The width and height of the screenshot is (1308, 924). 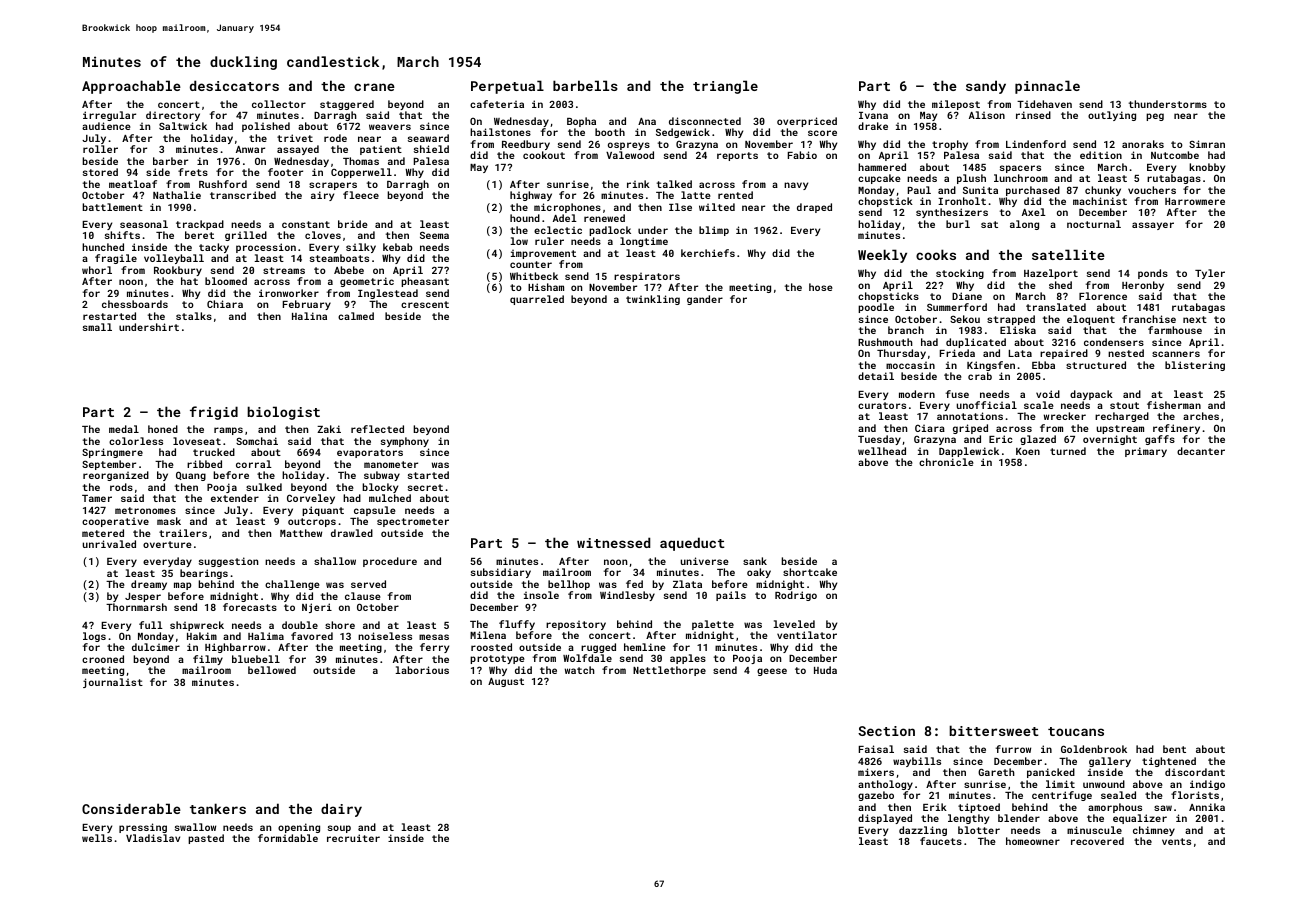 I want to click on spacers, so click(x=1020, y=169).
